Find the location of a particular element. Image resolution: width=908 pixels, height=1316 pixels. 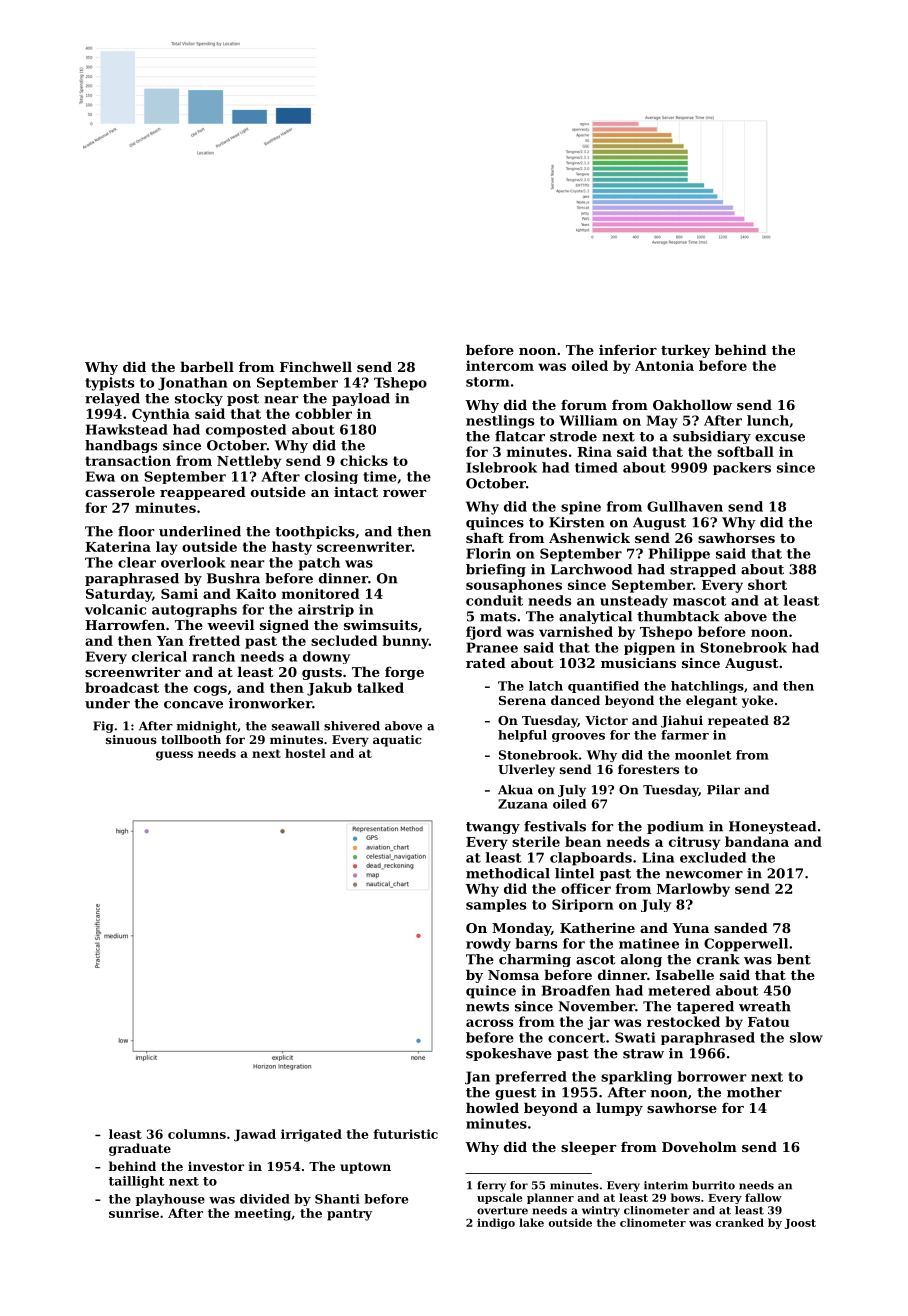

guess is located at coordinates (174, 756).
